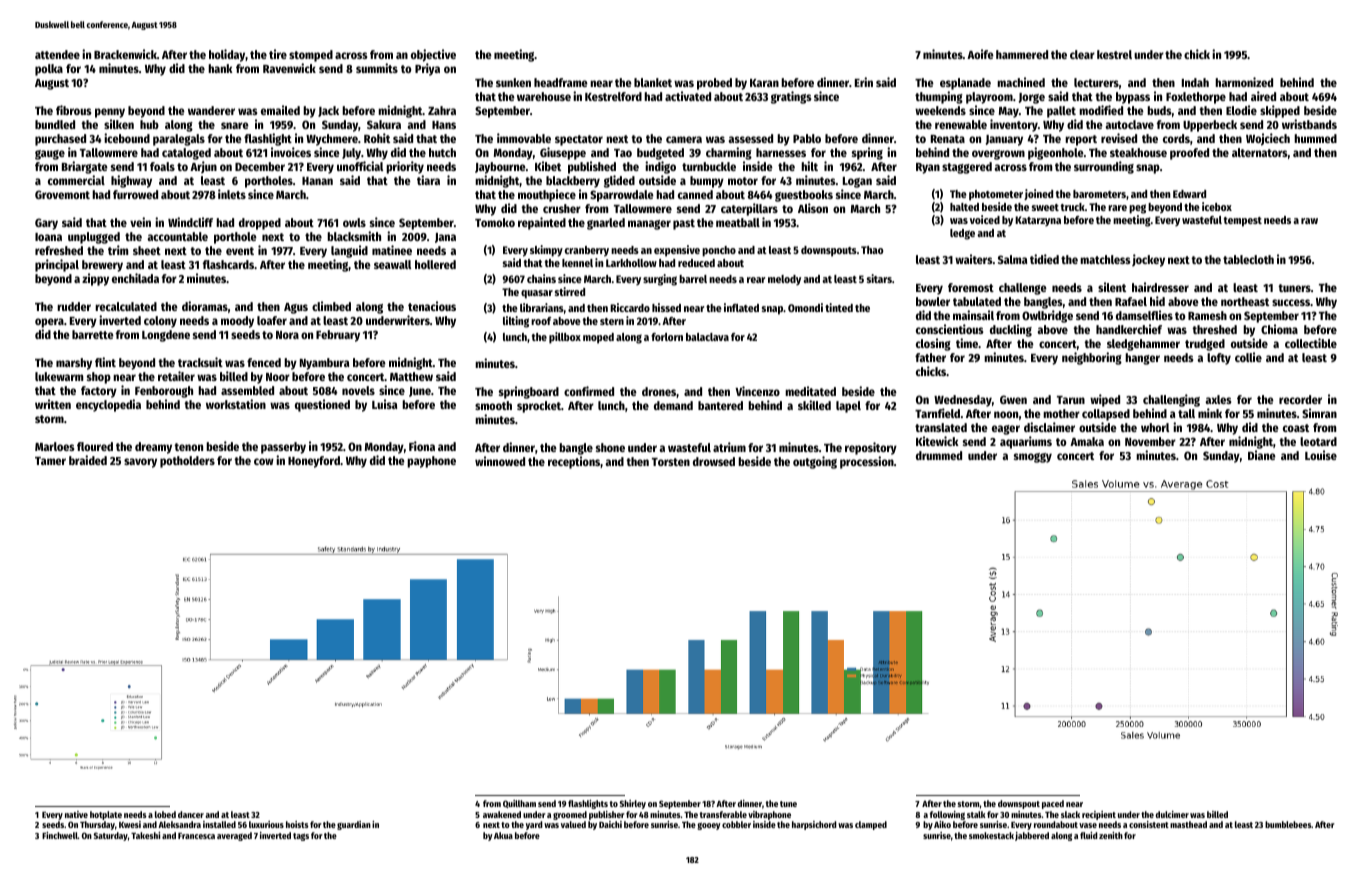  Describe the element at coordinates (714, 84) in the screenshot. I see `probed` at that location.
